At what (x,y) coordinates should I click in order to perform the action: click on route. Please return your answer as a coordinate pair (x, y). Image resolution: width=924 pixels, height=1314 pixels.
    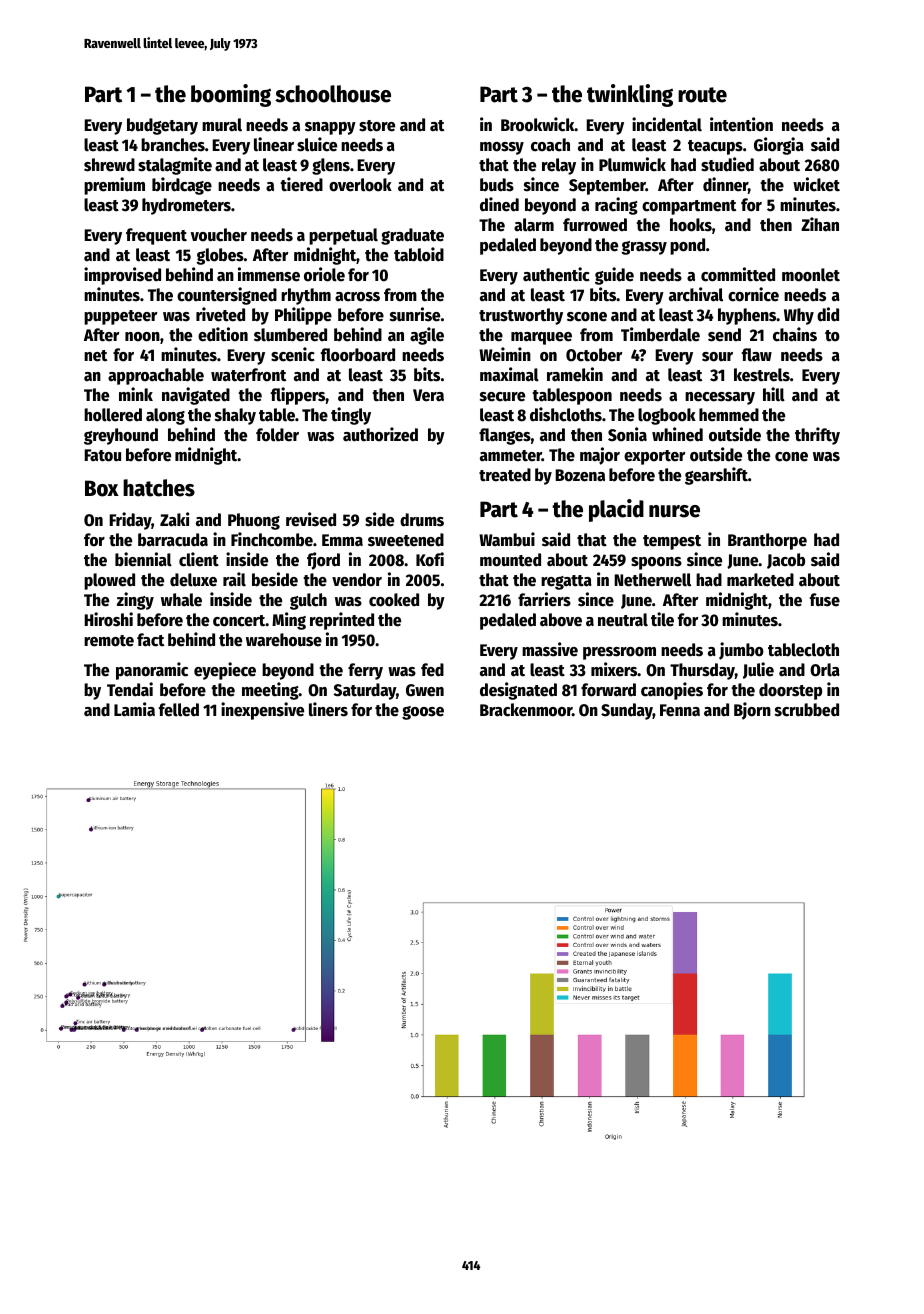
    Looking at the image, I should click on (702, 95).
